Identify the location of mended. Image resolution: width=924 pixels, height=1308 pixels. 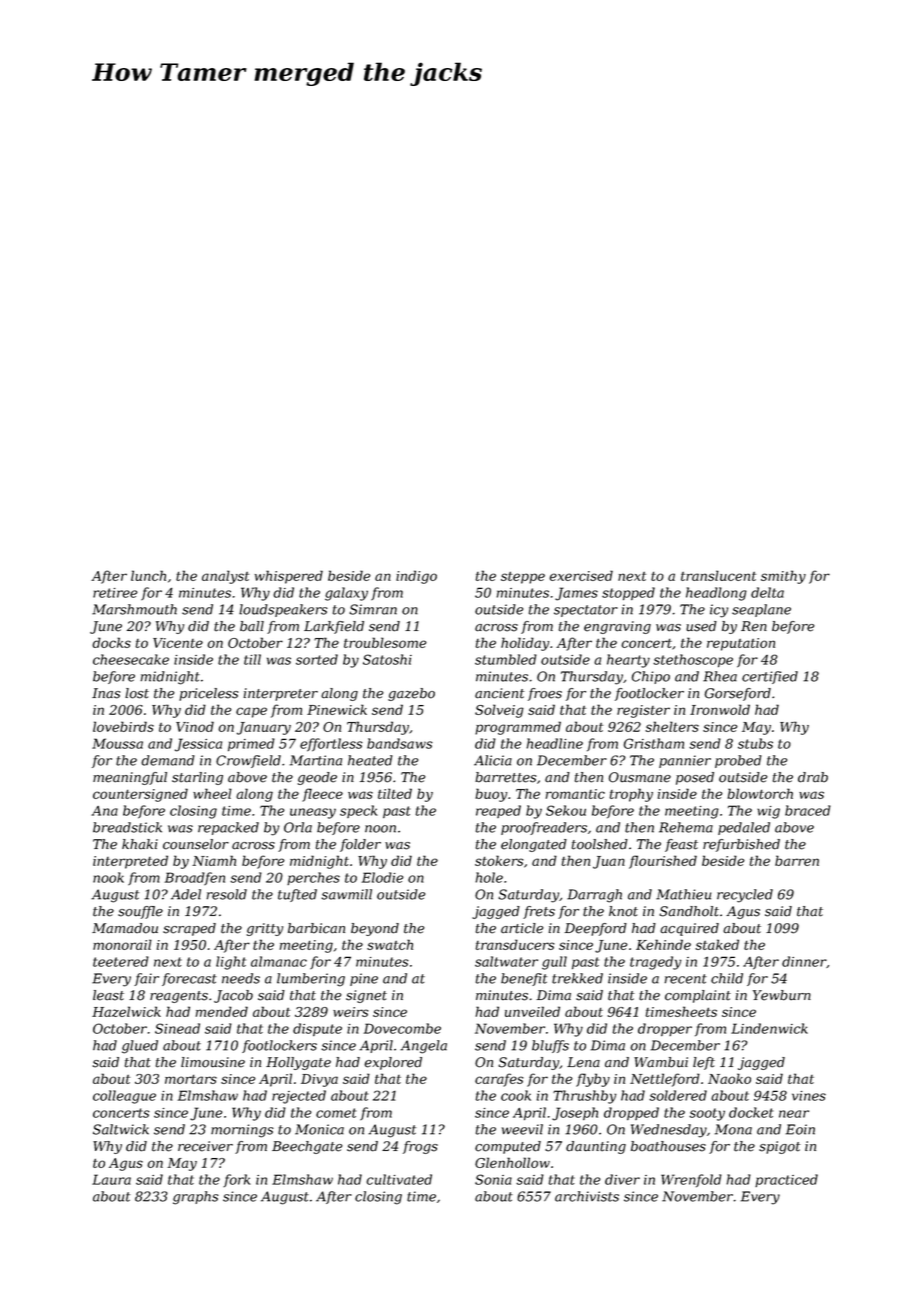
(222, 1011).
